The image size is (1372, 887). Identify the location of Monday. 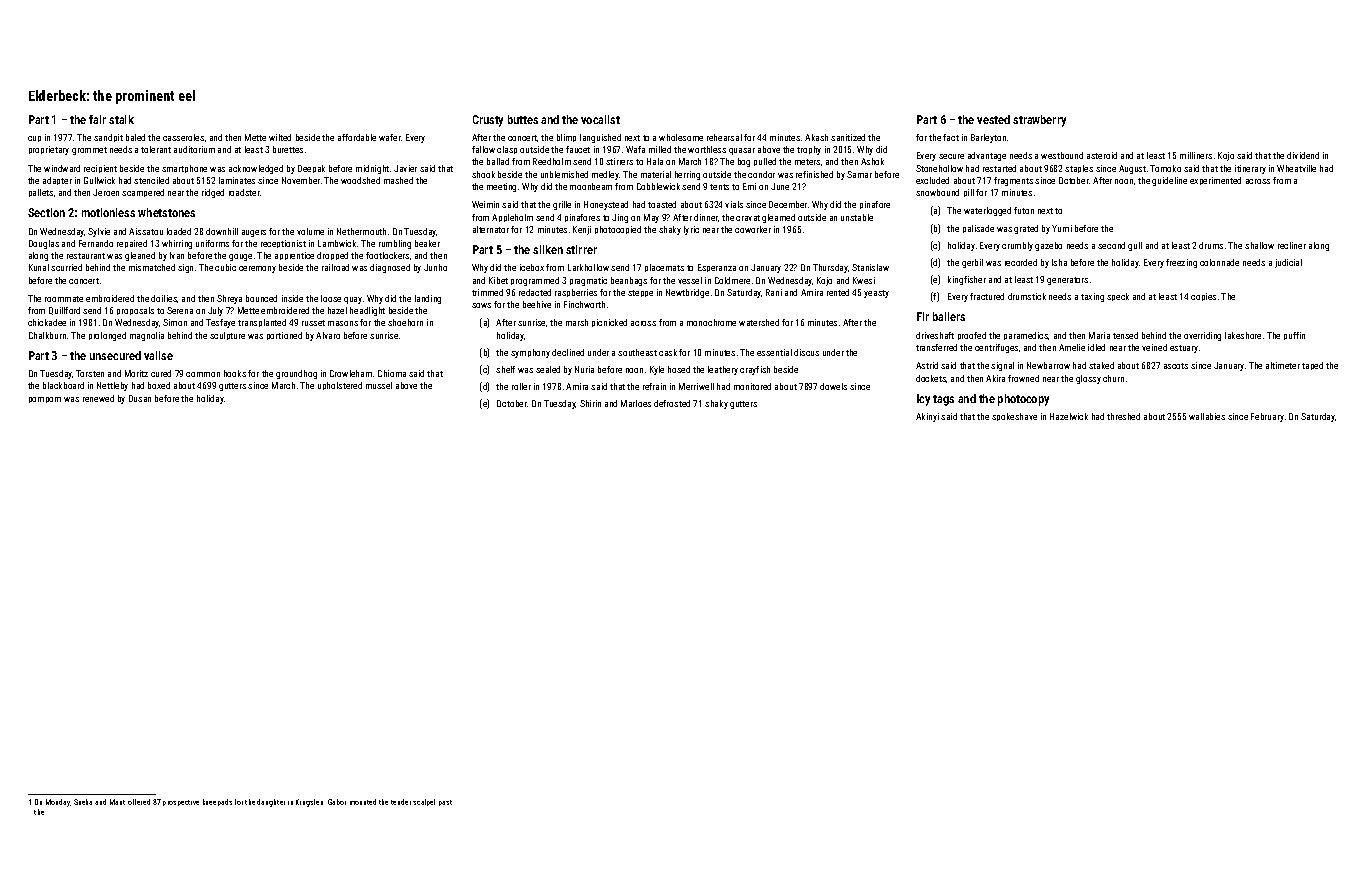
(58, 803).
